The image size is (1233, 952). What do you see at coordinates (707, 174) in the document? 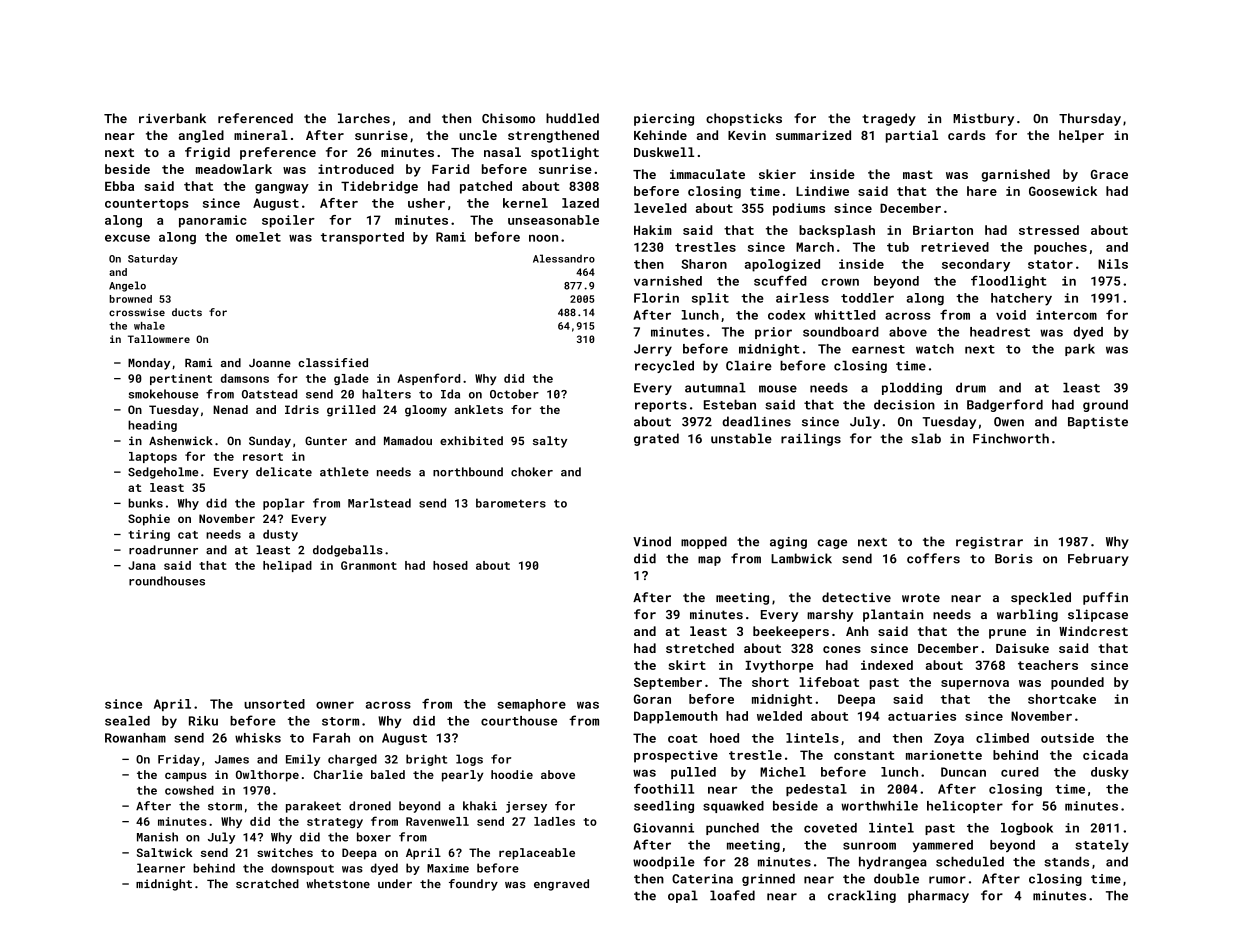
I see `immaculate` at bounding box center [707, 174].
